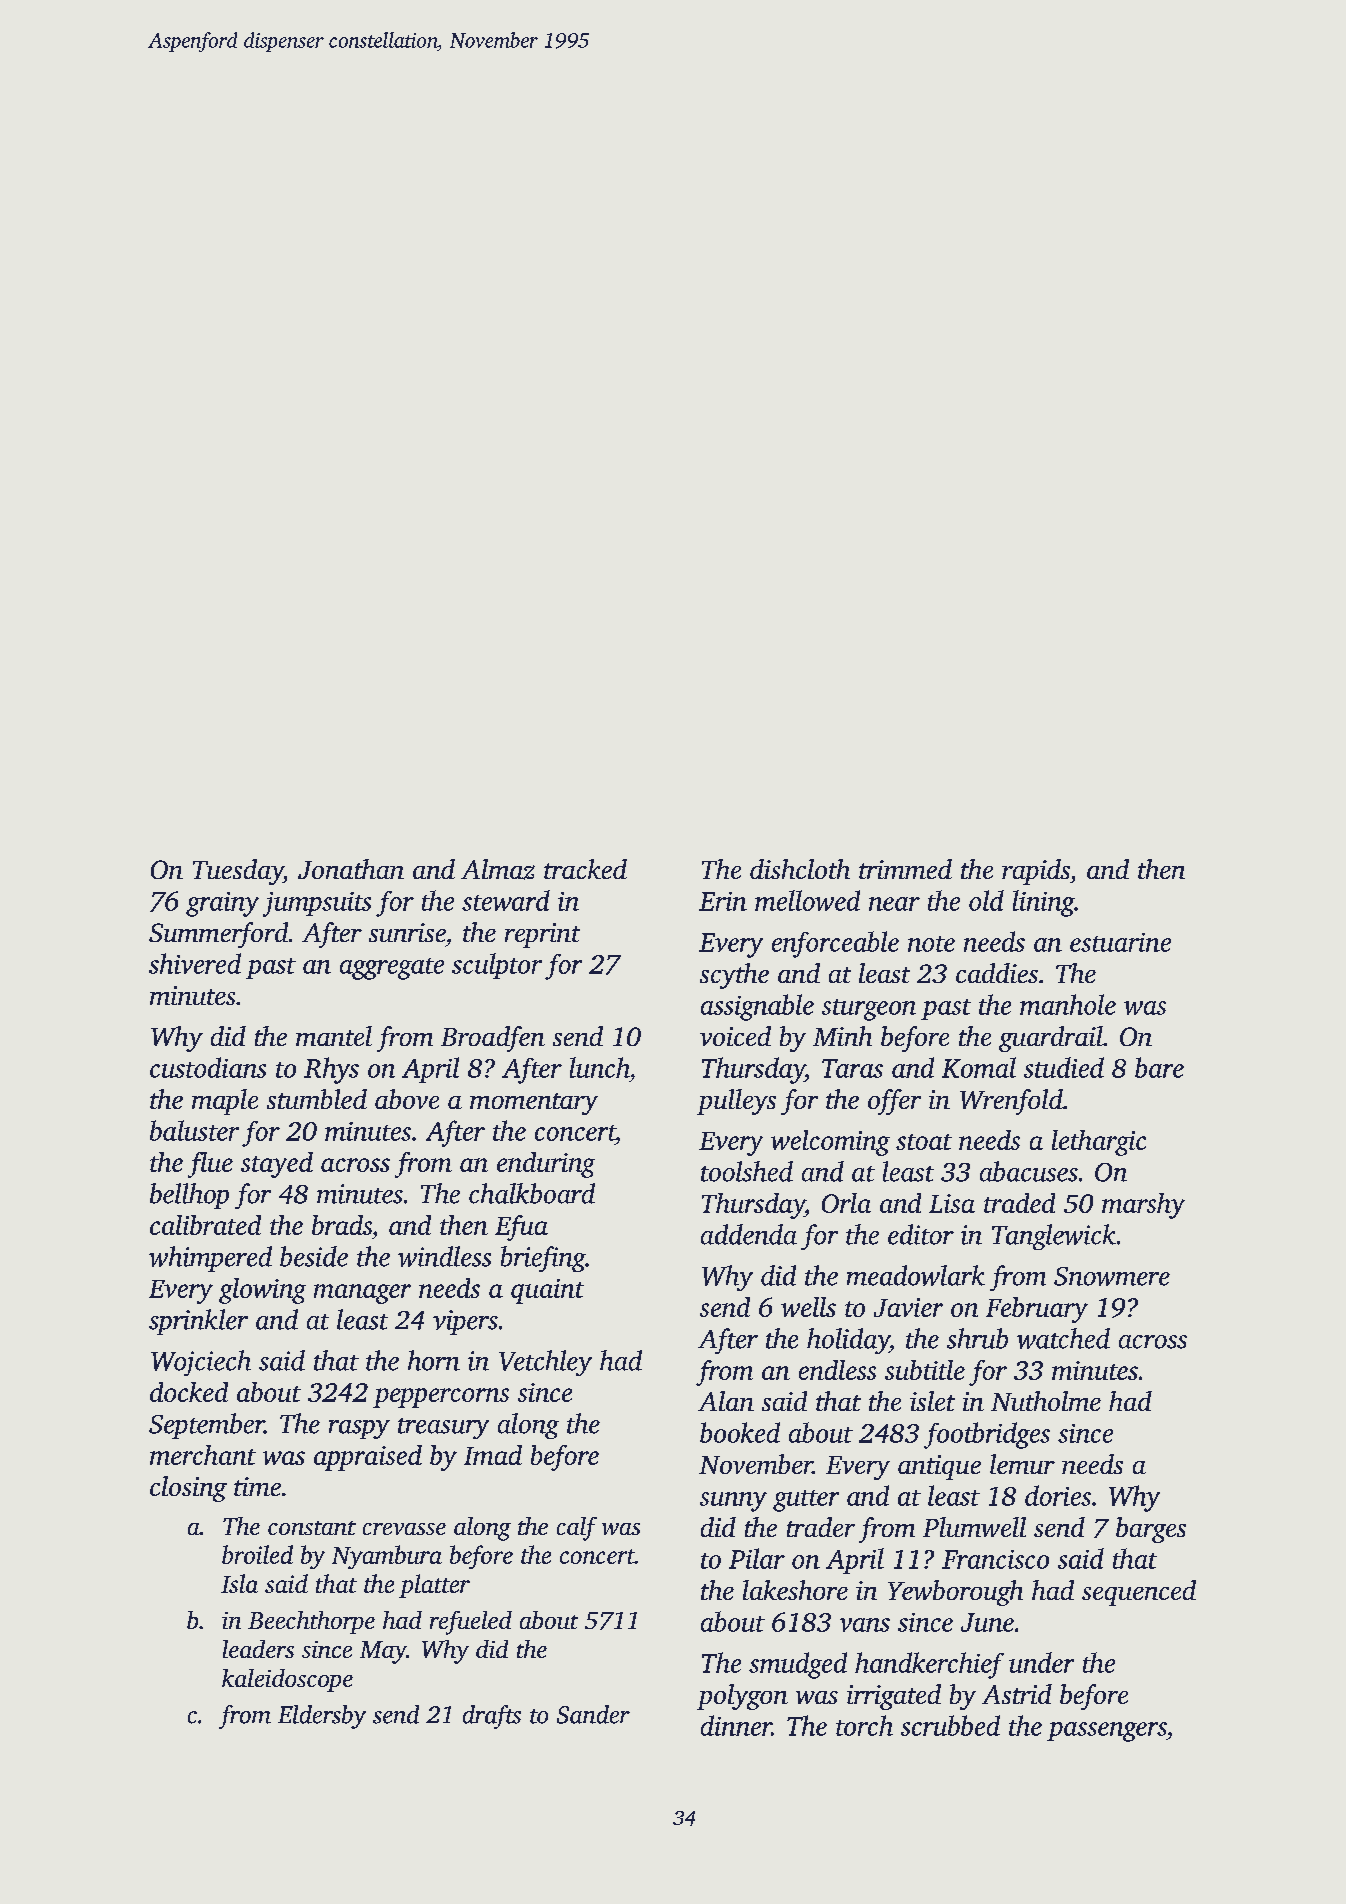 The height and width of the document is (1904, 1346). Describe the element at coordinates (534, 1104) in the document. I see `momentary` at that location.
